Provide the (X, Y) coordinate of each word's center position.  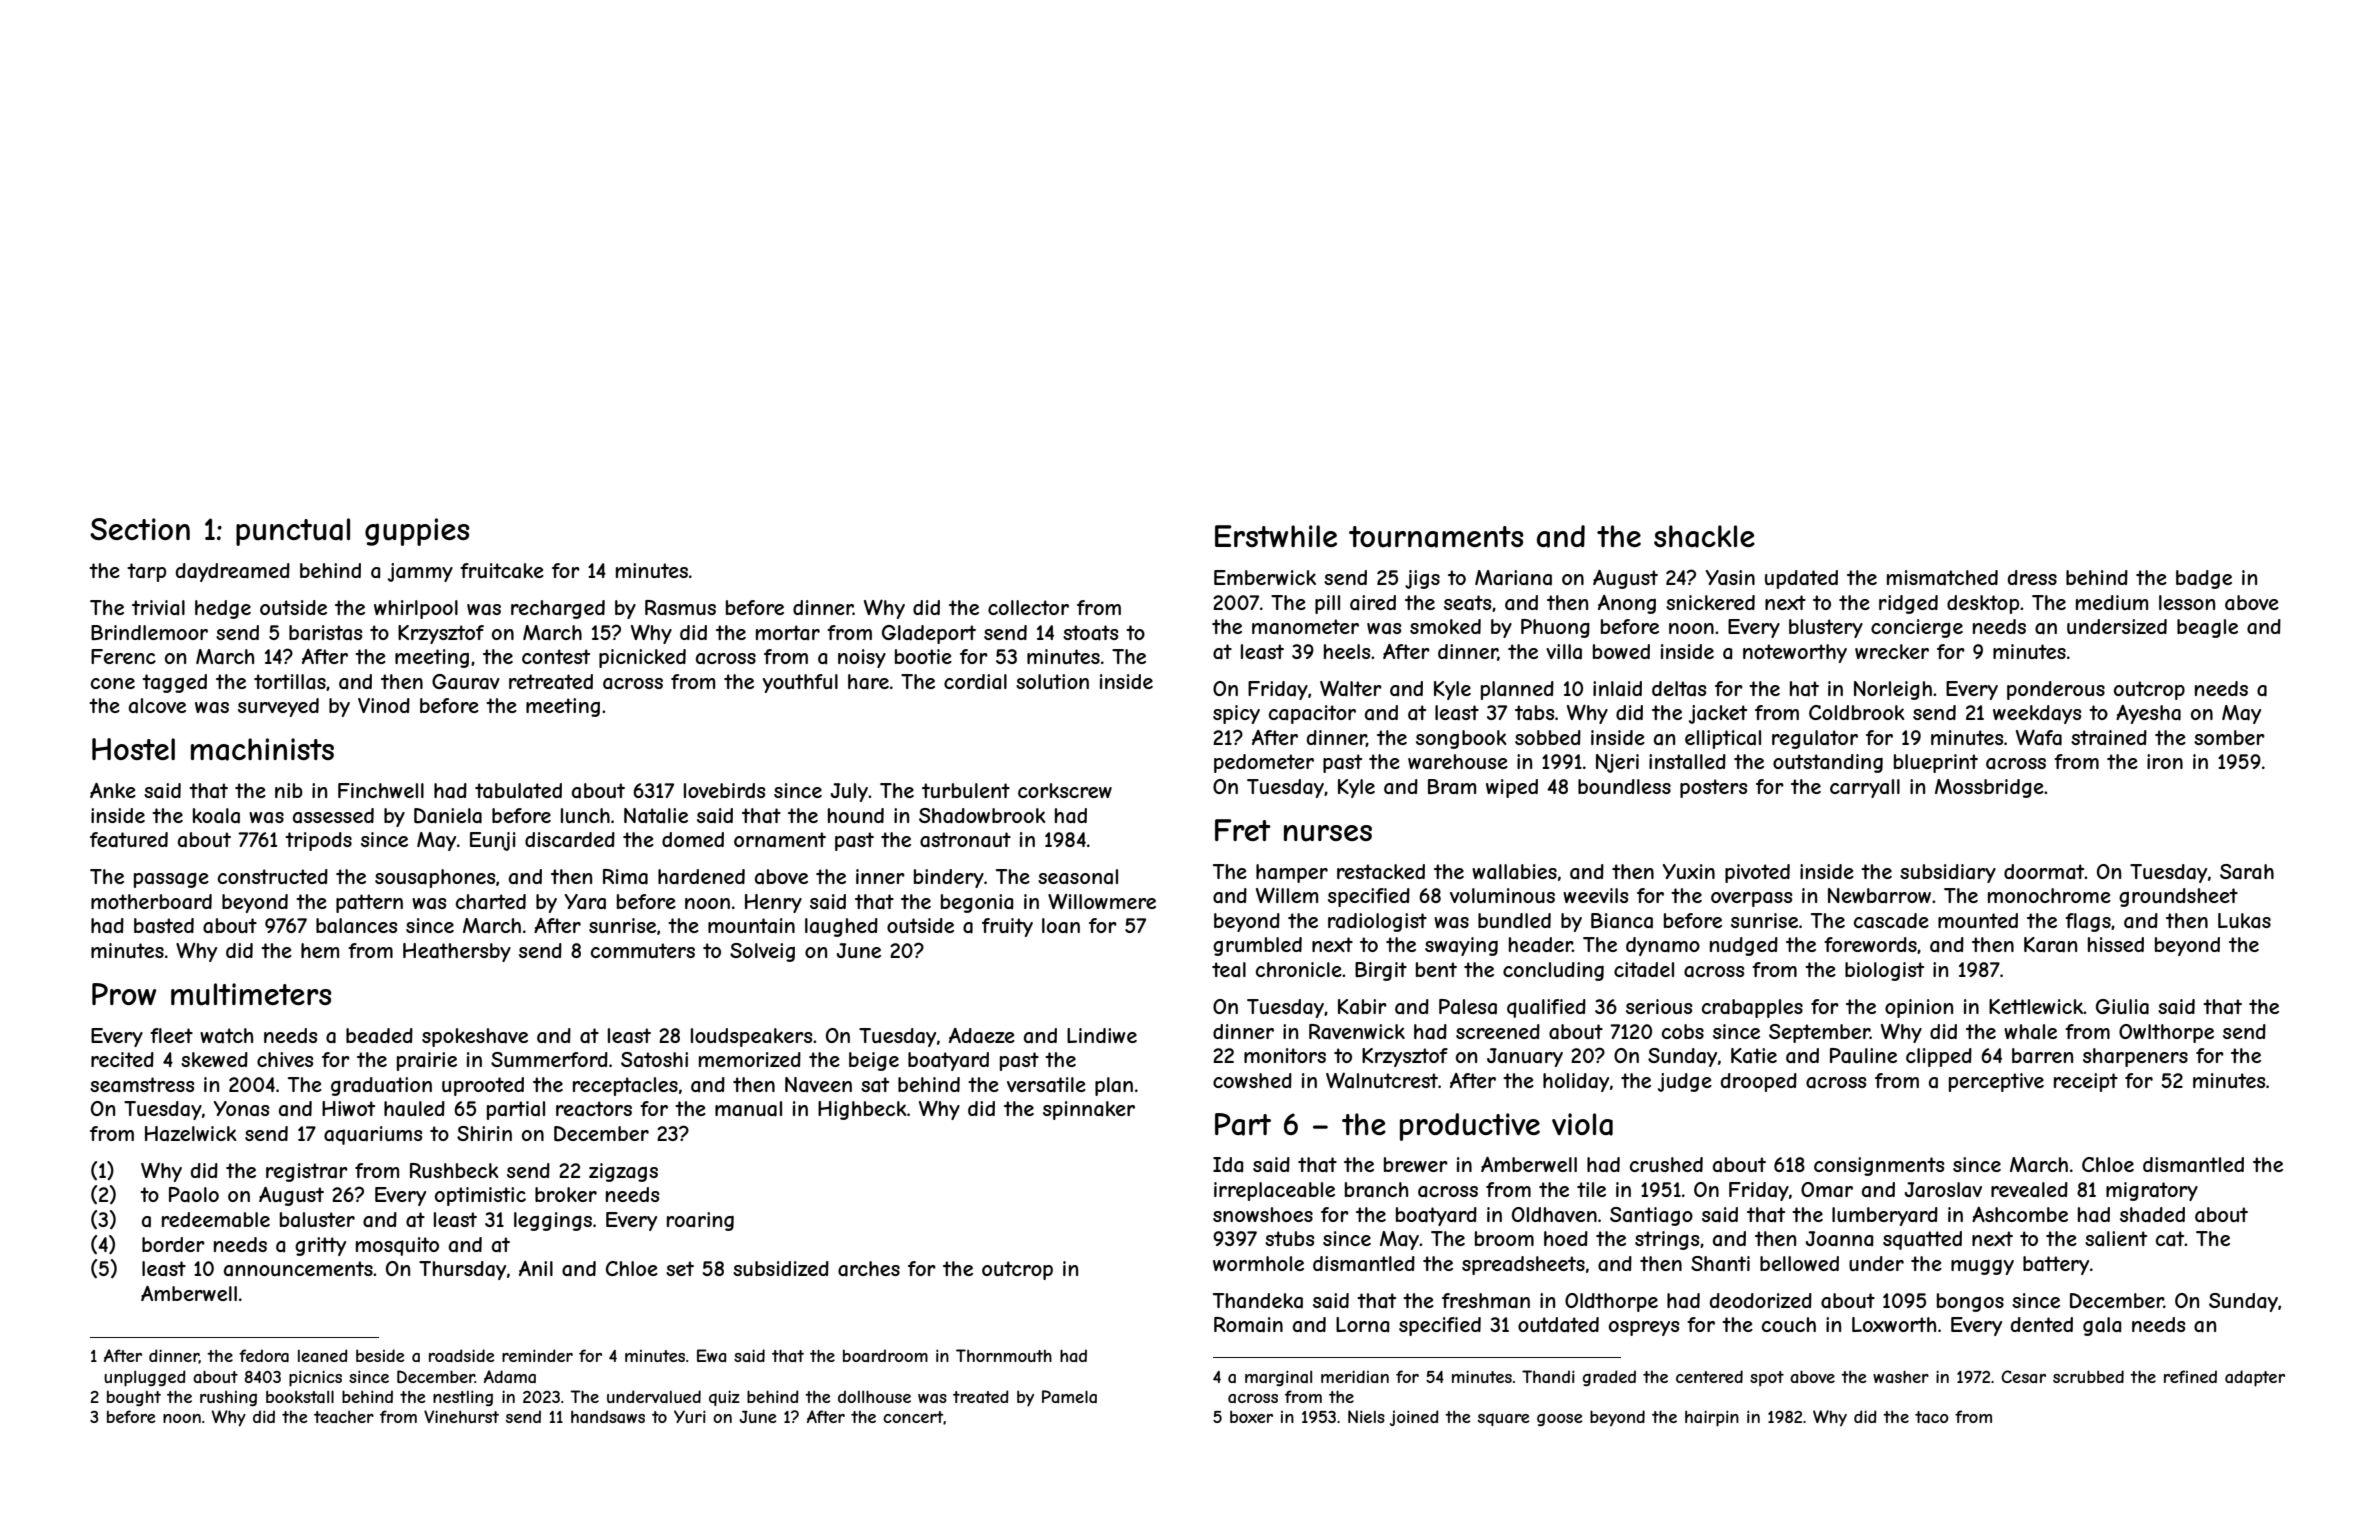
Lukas (2244, 920)
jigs (1422, 579)
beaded (379, 1036)
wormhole (1258, 1263)
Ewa (711, 1355)
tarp (146, 572)
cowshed (1252, 1080)
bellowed (1799, 1263)
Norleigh (1893, 690)
